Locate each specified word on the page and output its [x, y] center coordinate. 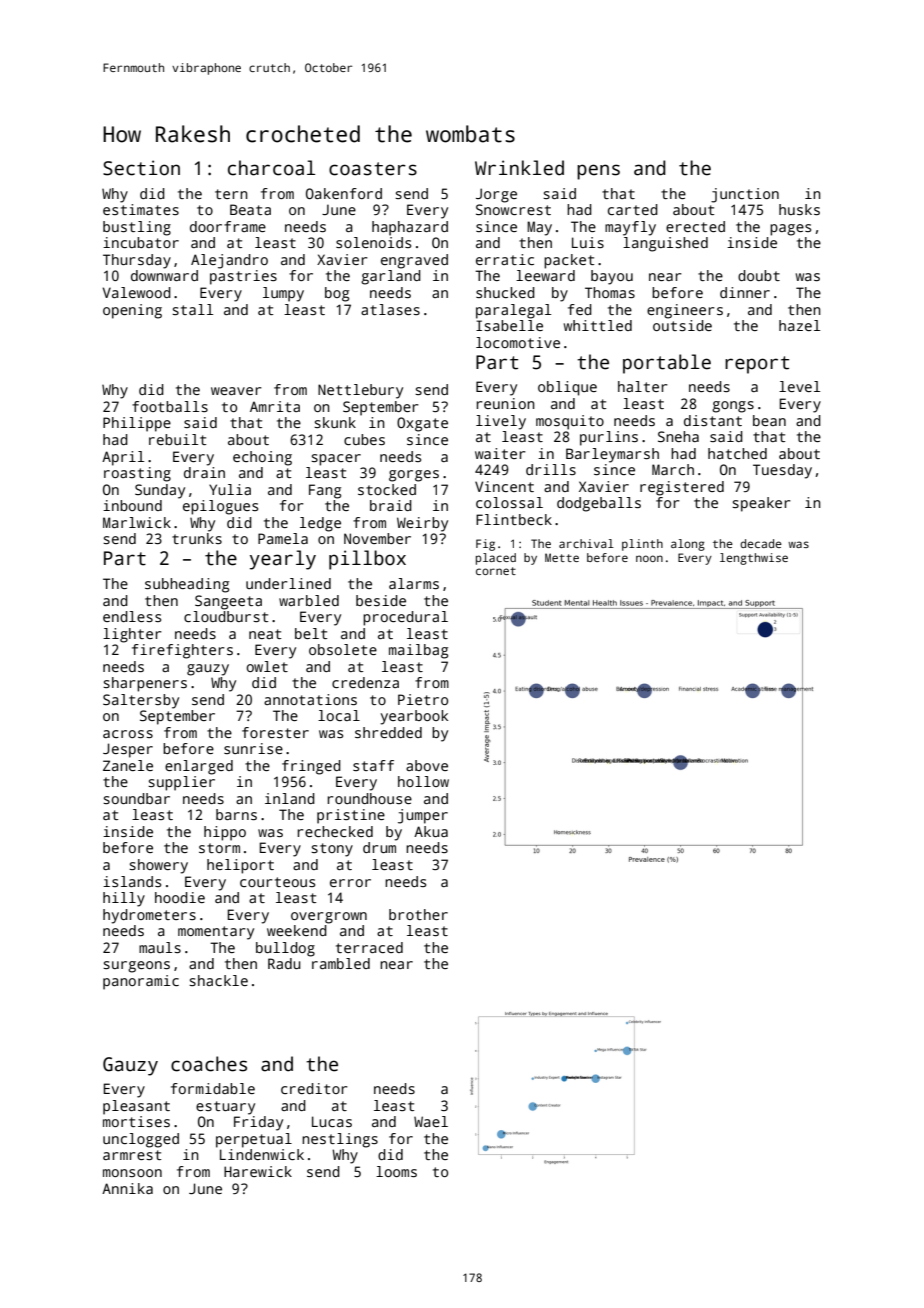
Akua [431, 831]
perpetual [254, 1140]
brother [418, 914]
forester [275, 732]
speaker [761, 504]
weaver [236, 391]
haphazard [410, 228]
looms [396, 1171]
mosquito [570, 422]
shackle [218, 980]
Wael [431, 1121]
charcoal [271, 168]
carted [633, 209]
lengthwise [754, 559]
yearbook [414, 717]
